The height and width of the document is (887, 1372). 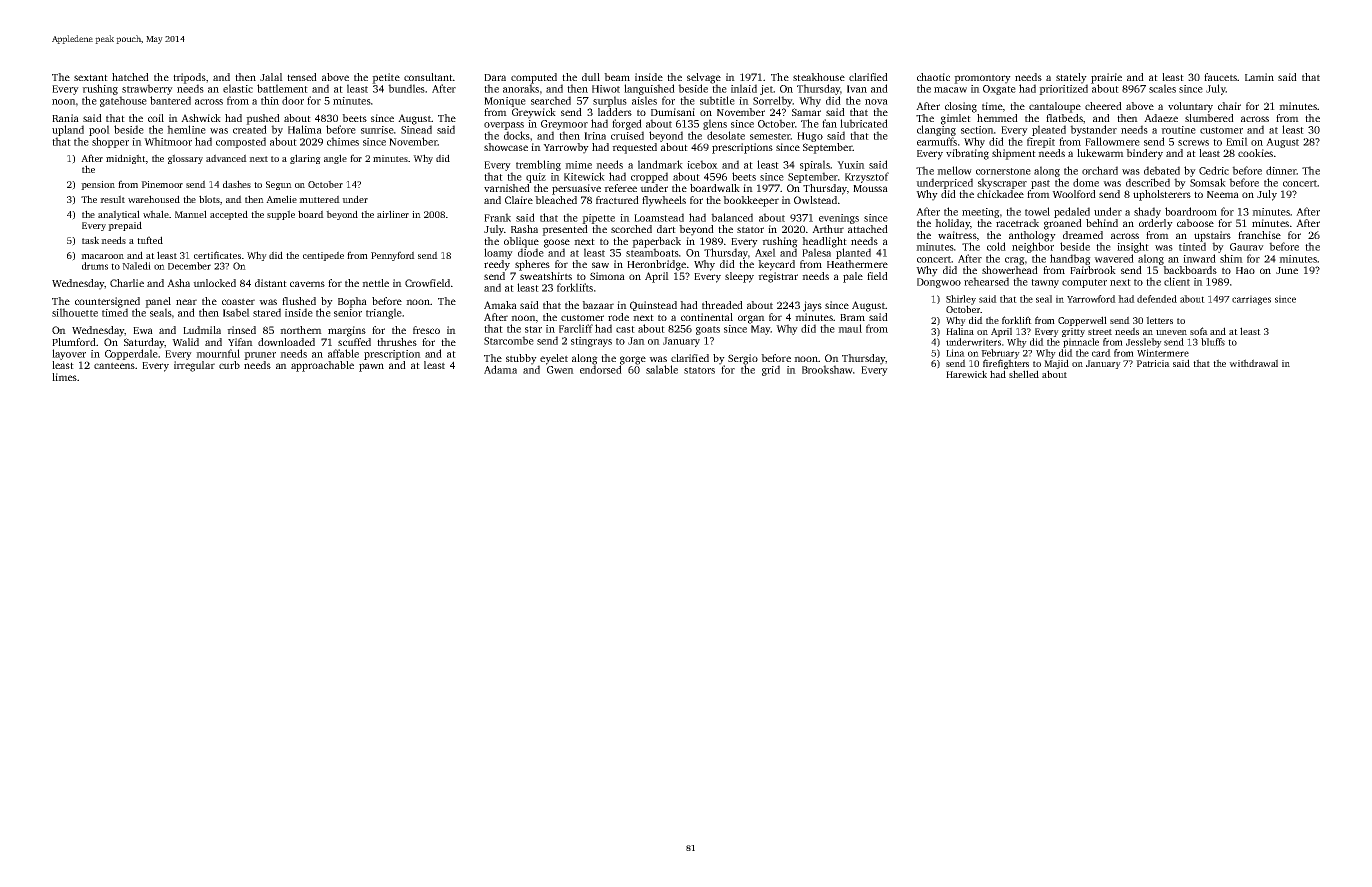 What do you see at coordinates (506, 147) in the document?
I see `showcase` at bounding box center [506, 147].
